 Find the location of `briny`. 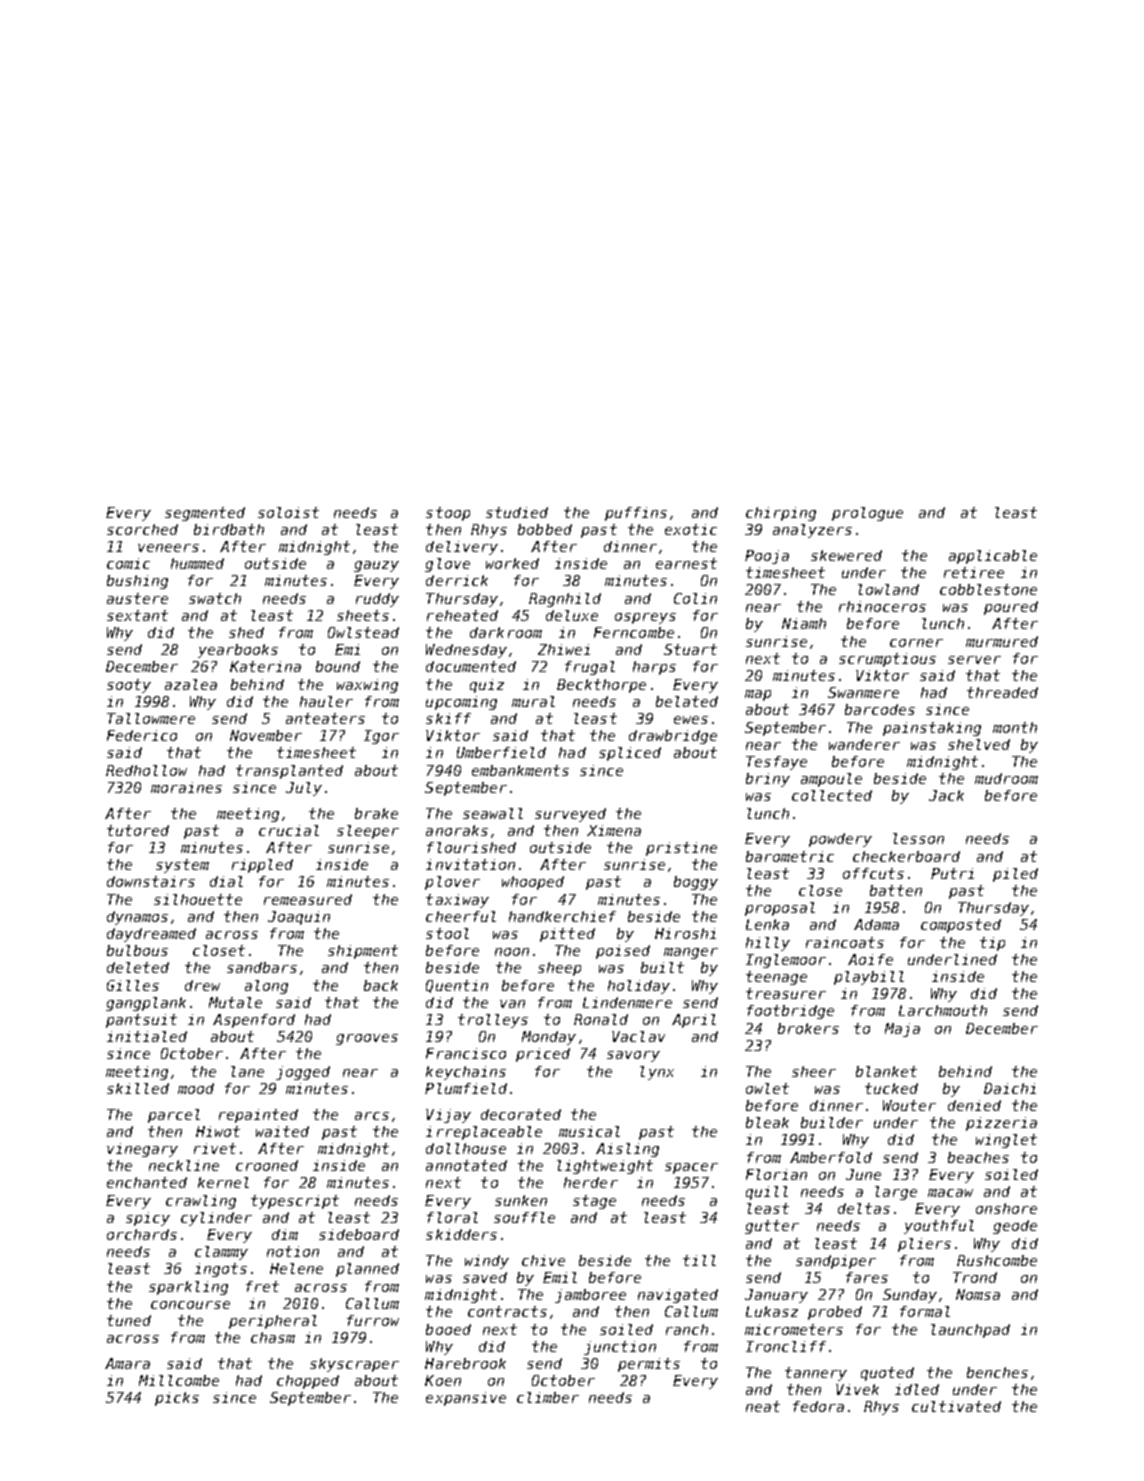

briny is located at coordinates (768, 780).
